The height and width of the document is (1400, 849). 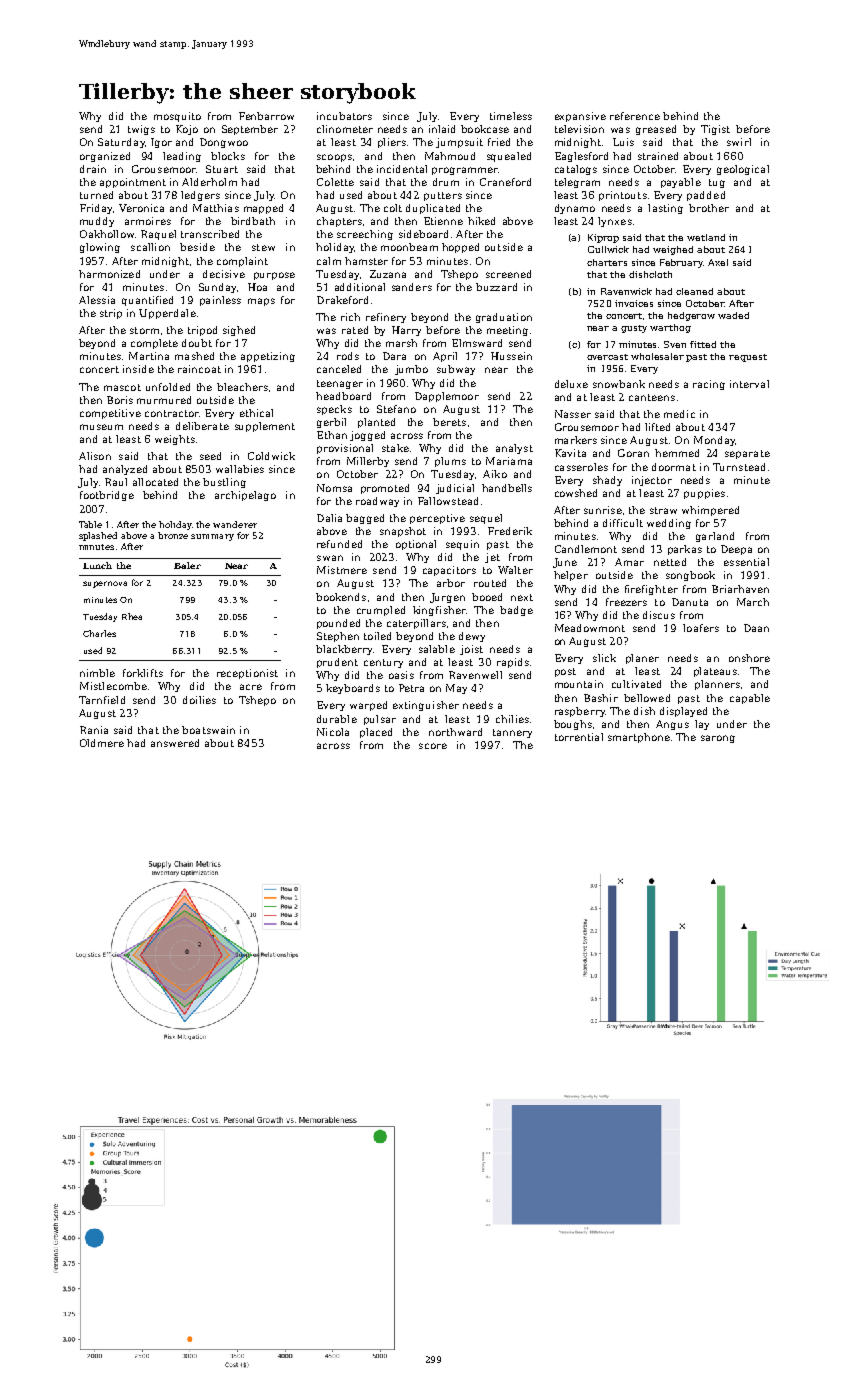 What do you see at coordinates (510, 531) in the document?
I see `Frederik` at bounding box center [510, 531].
